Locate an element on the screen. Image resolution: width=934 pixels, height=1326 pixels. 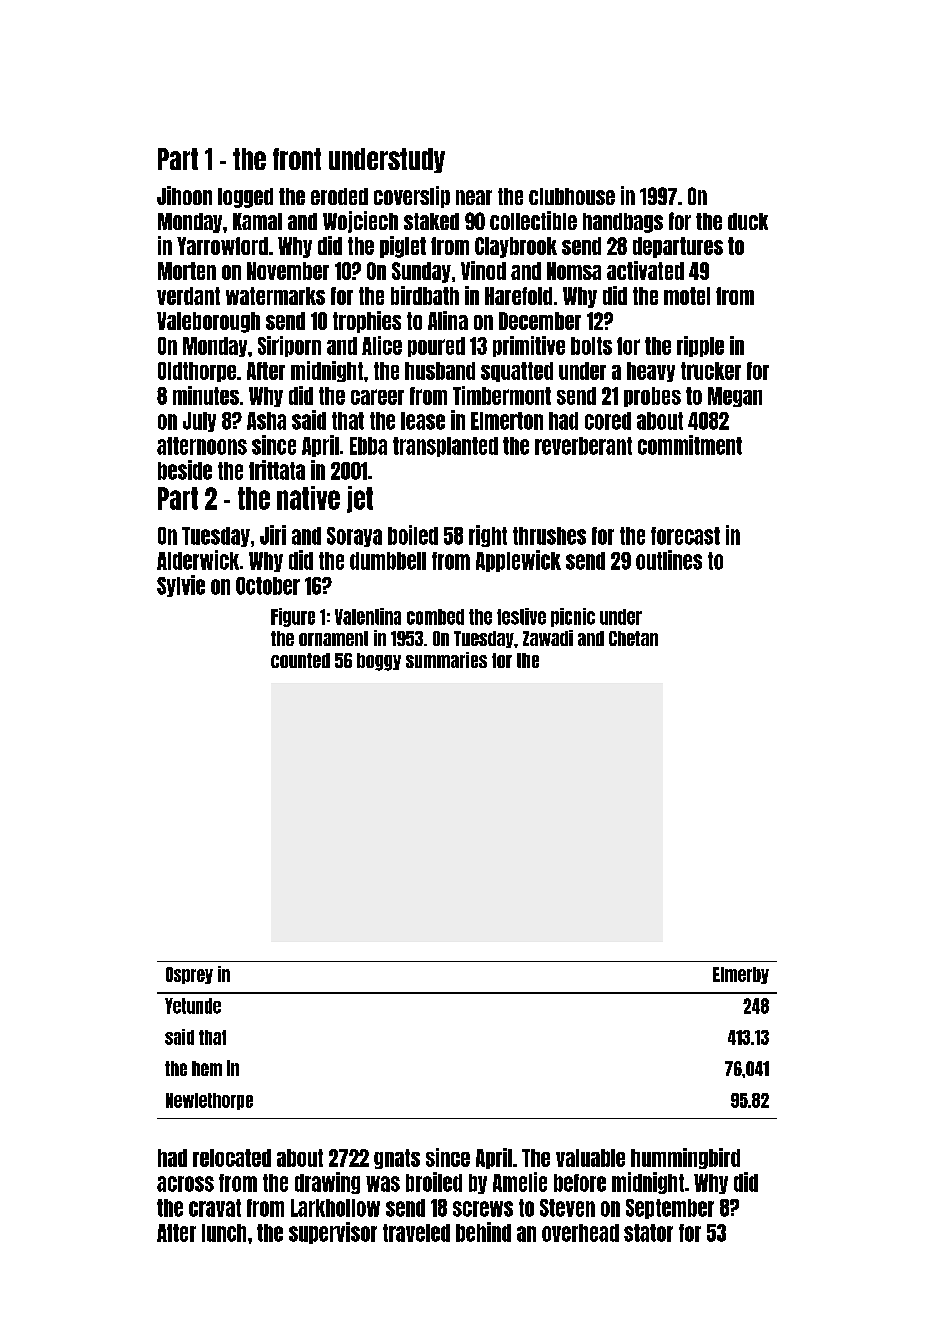
Morten is located at coordinates (187, 271).
